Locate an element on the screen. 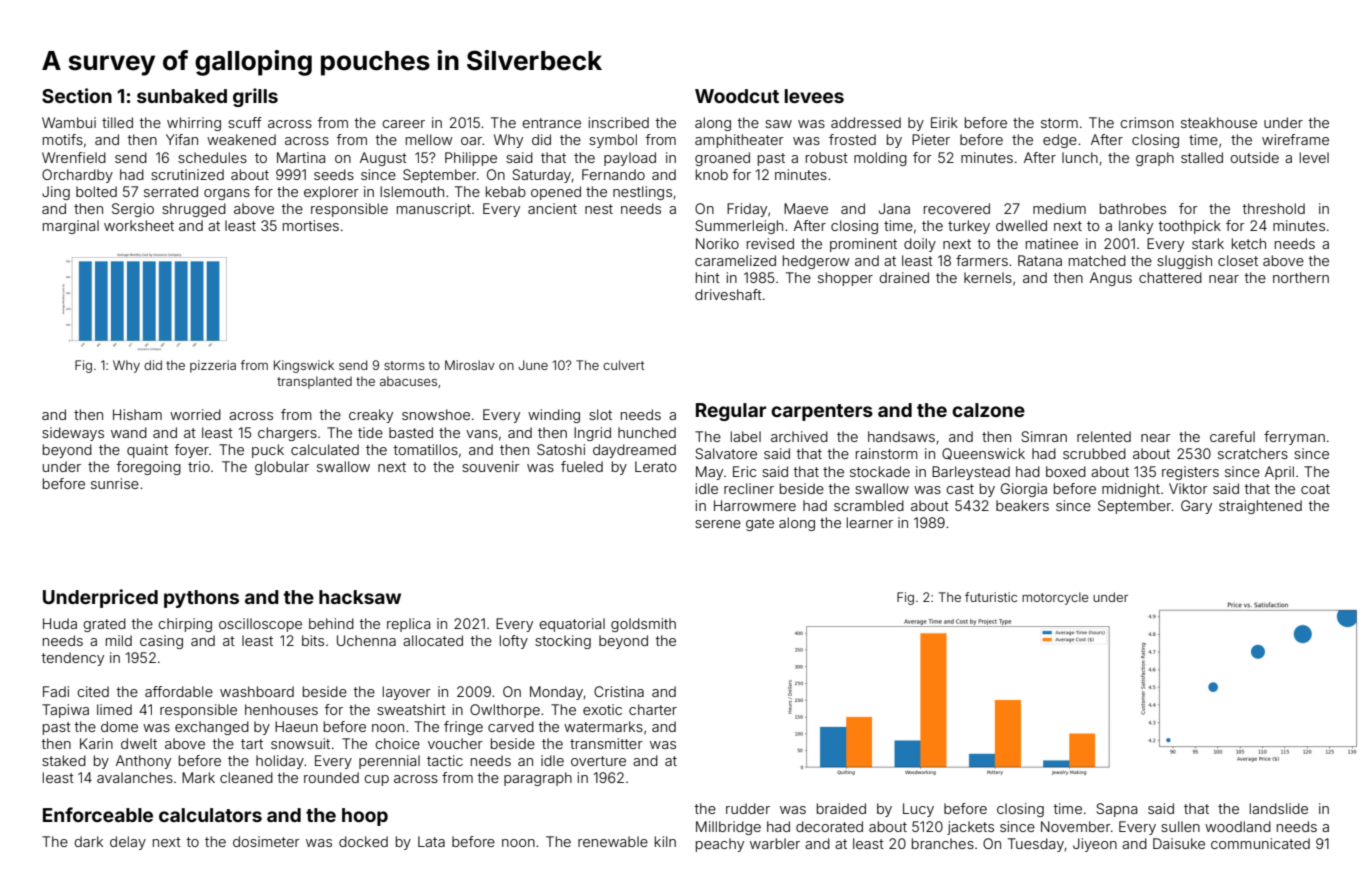  boxed is located at coordinates (1066, 471).
